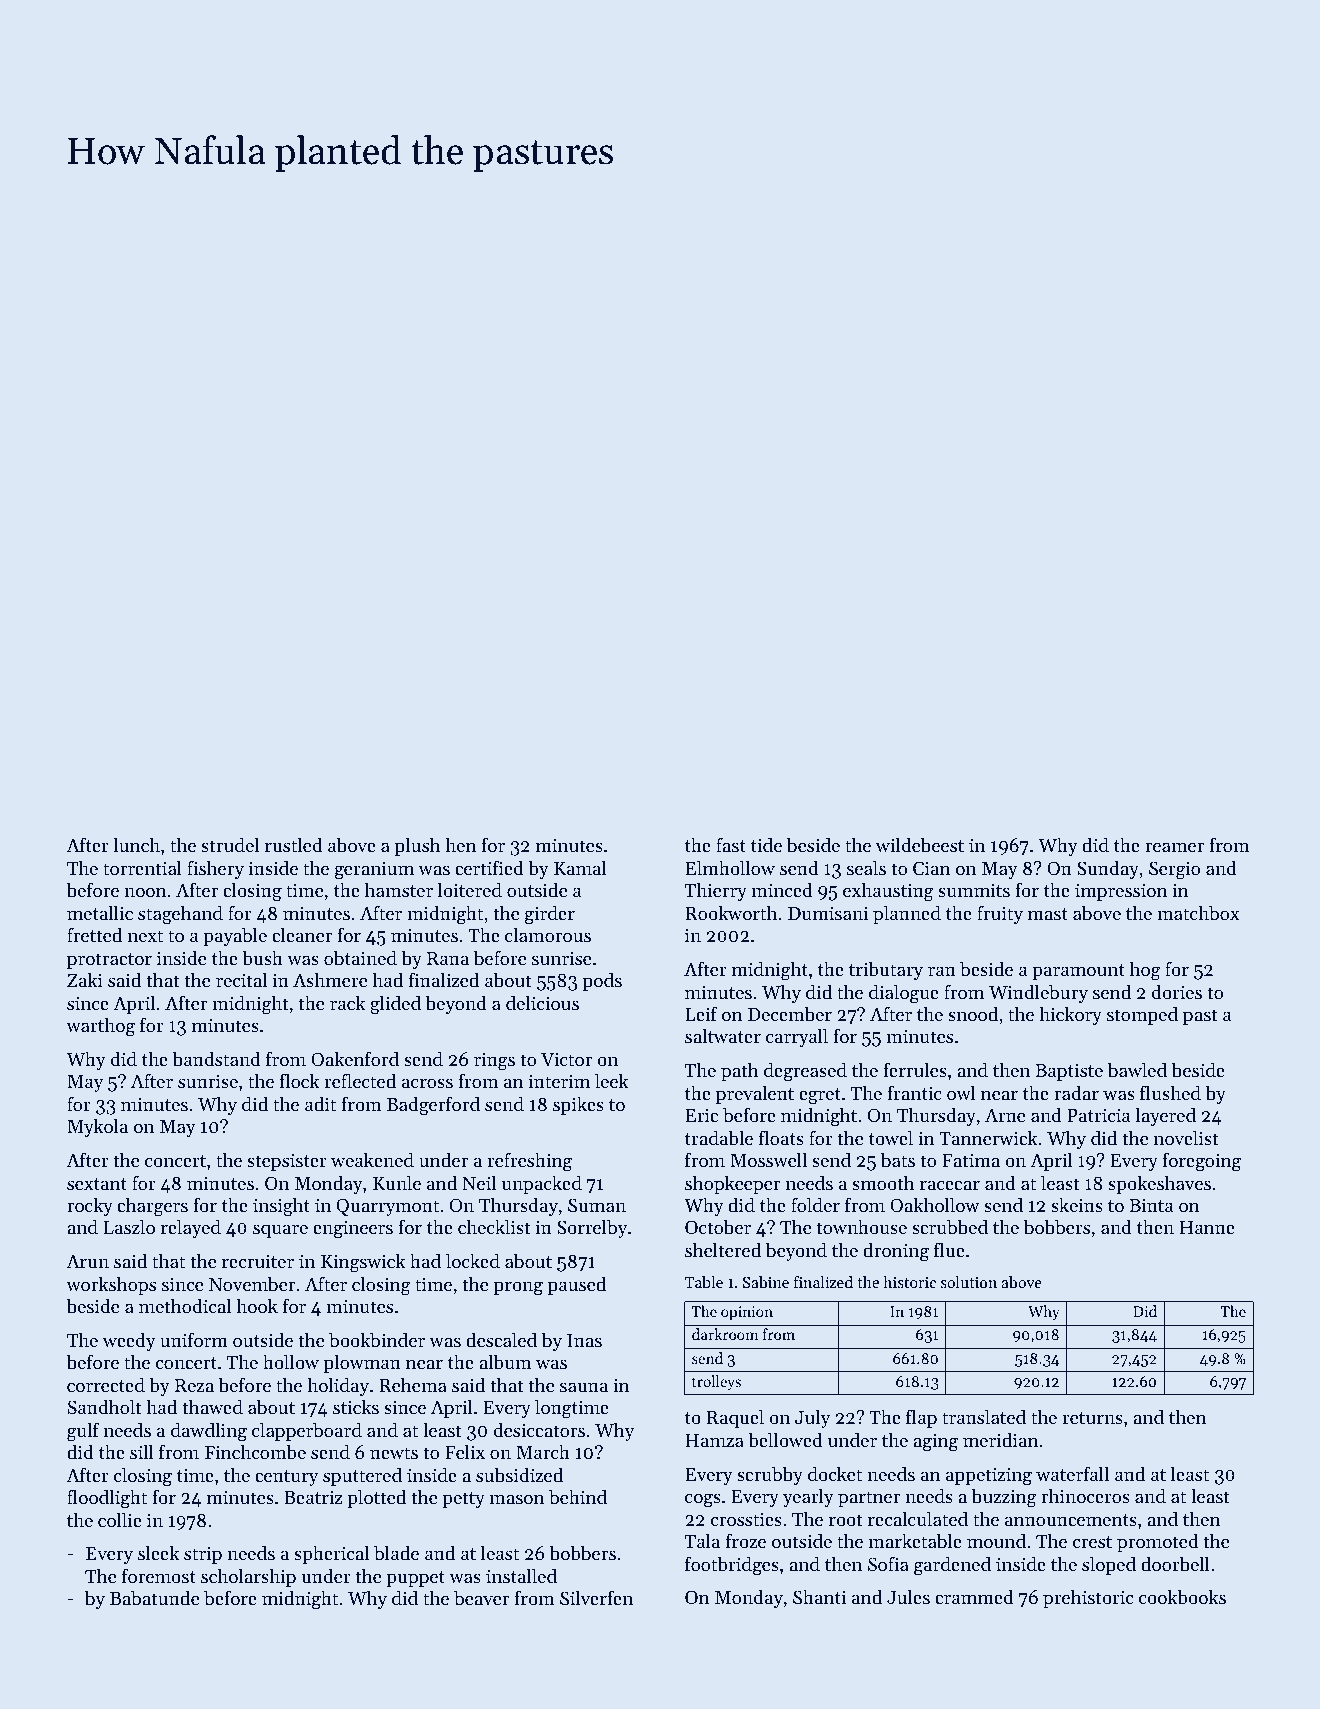  I want to click on skeins, so click(1077, 1204).
